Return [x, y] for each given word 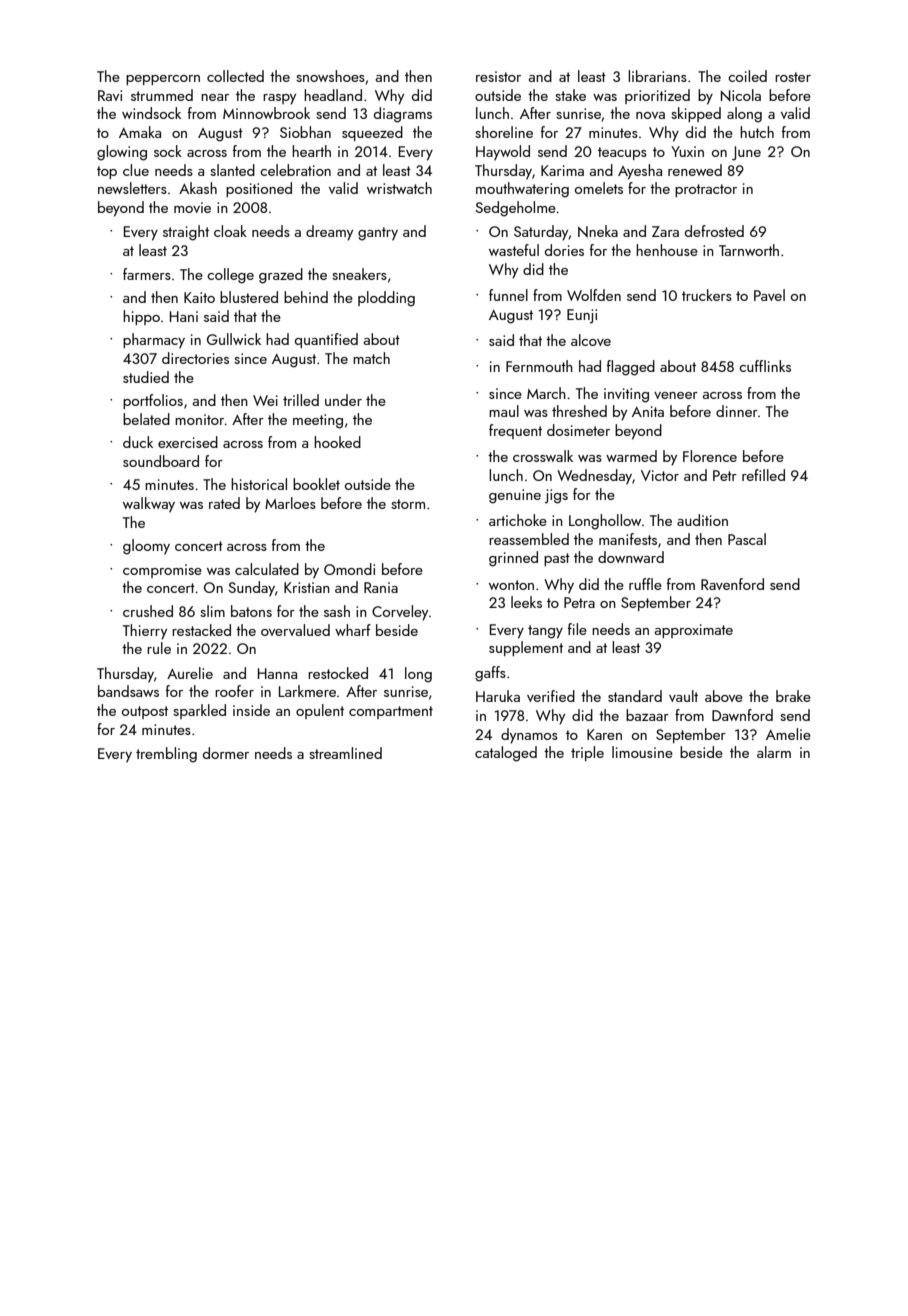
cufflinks [765, 366]
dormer [226, 753]
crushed [148, 611]
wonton [511, 585]
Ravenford [732, 584]
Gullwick [234, 339]
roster [793, 77]
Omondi [349, 569]
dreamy [329, 233]
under [343, 400]
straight [186, 233]
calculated [267, 569]
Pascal [747, 539]
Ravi [110, 95]
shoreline [504, 132]
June [746, 153]
